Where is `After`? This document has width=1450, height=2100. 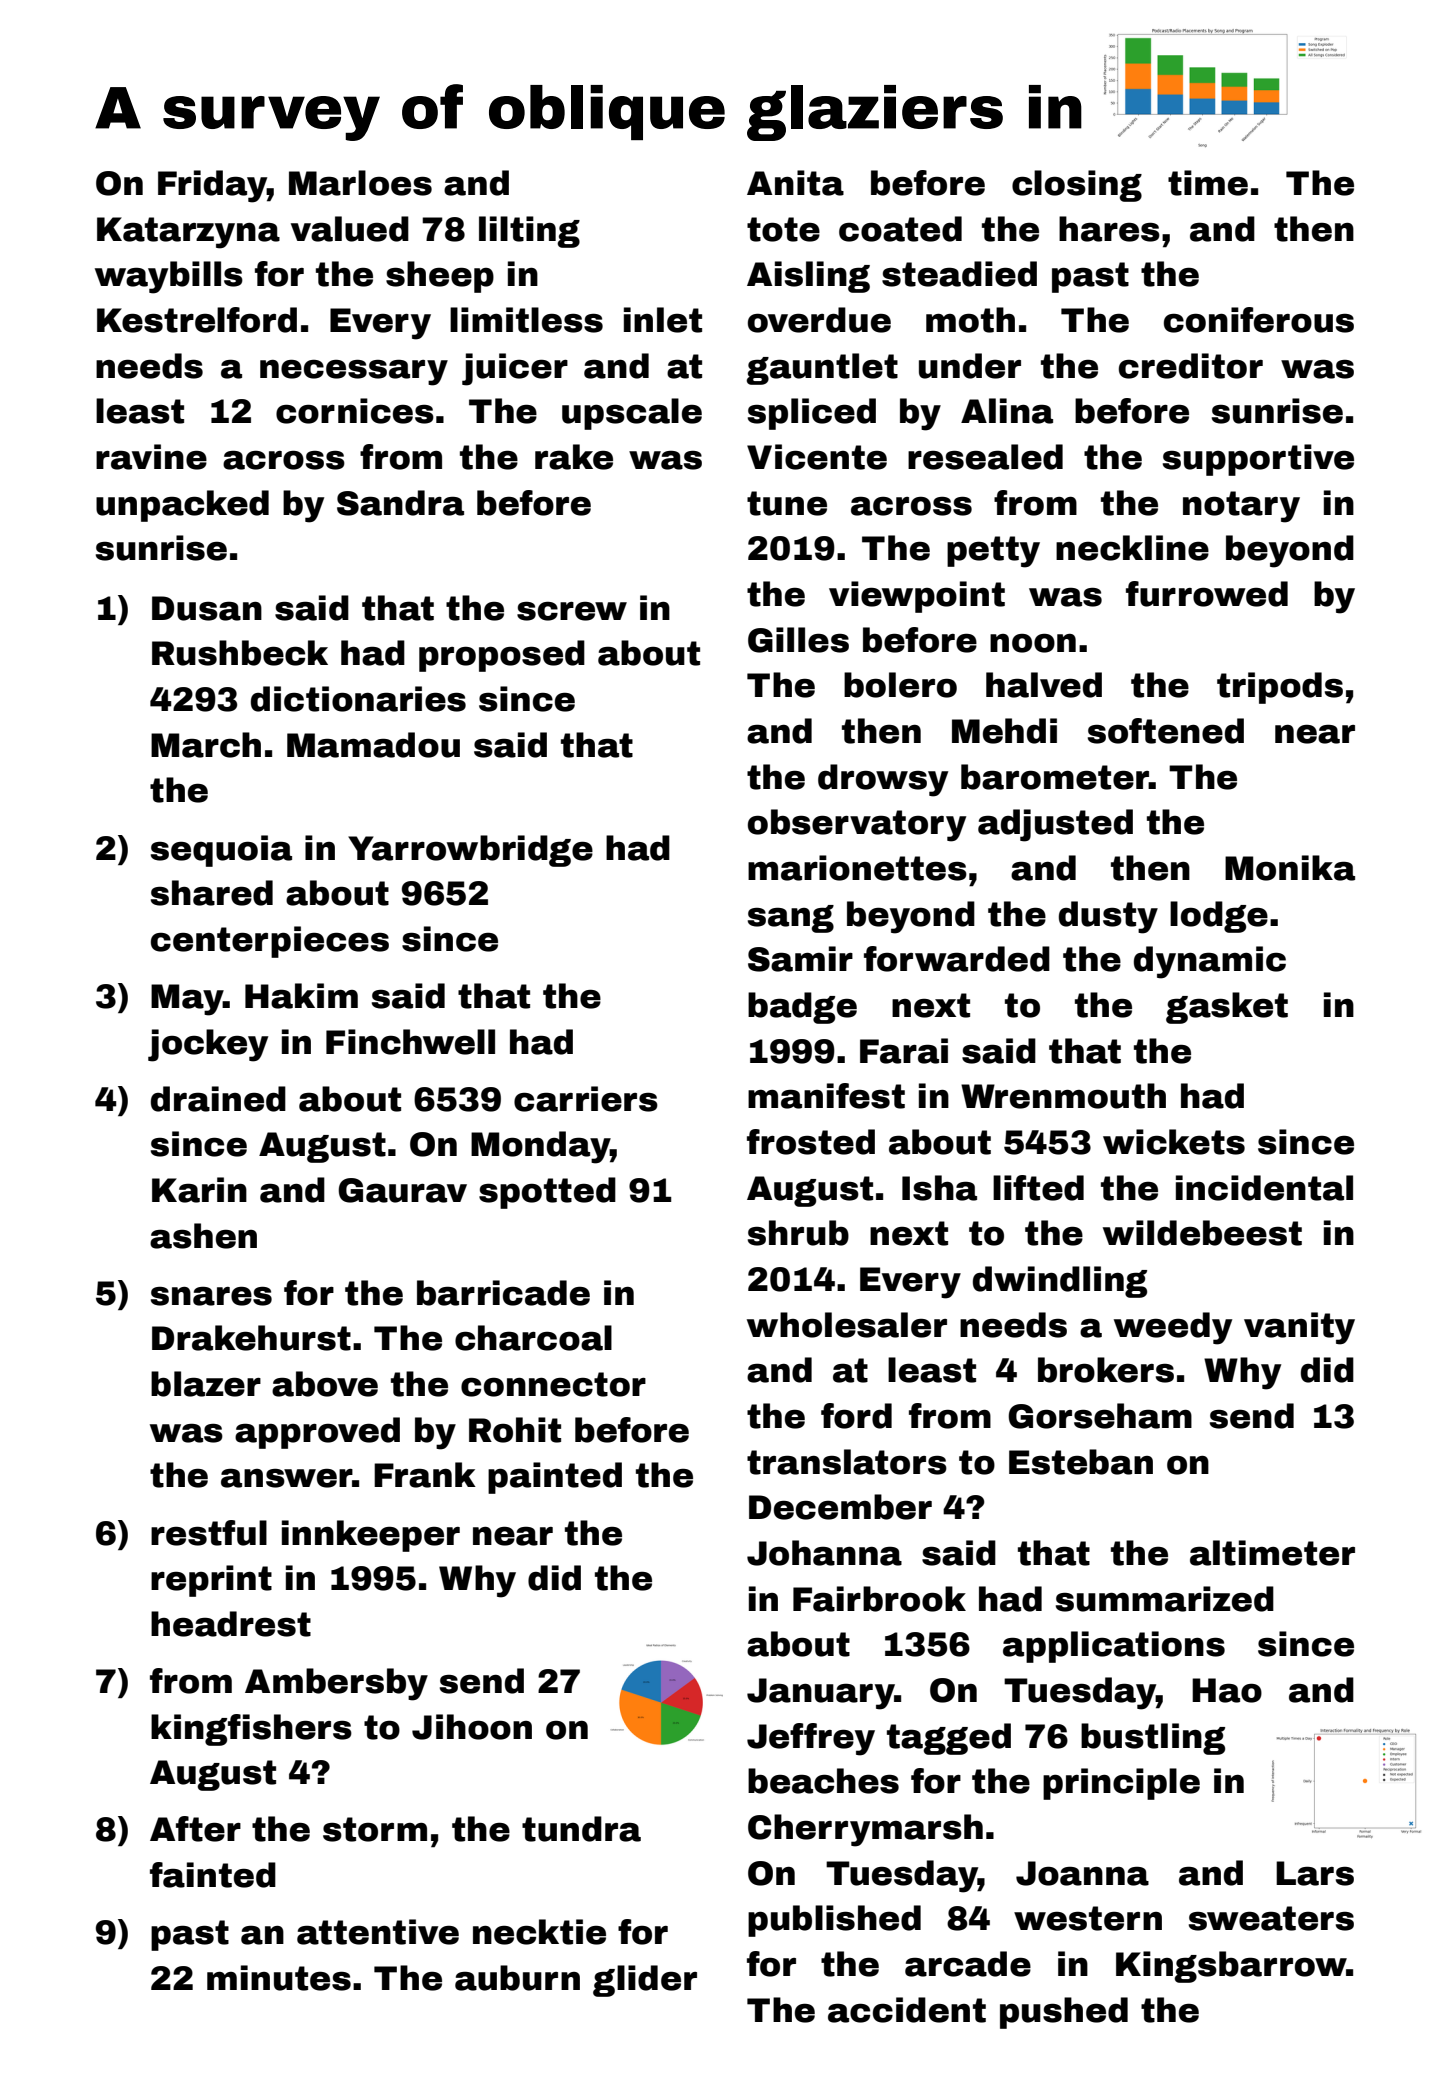
After is located at coordinates (195, 1829).
